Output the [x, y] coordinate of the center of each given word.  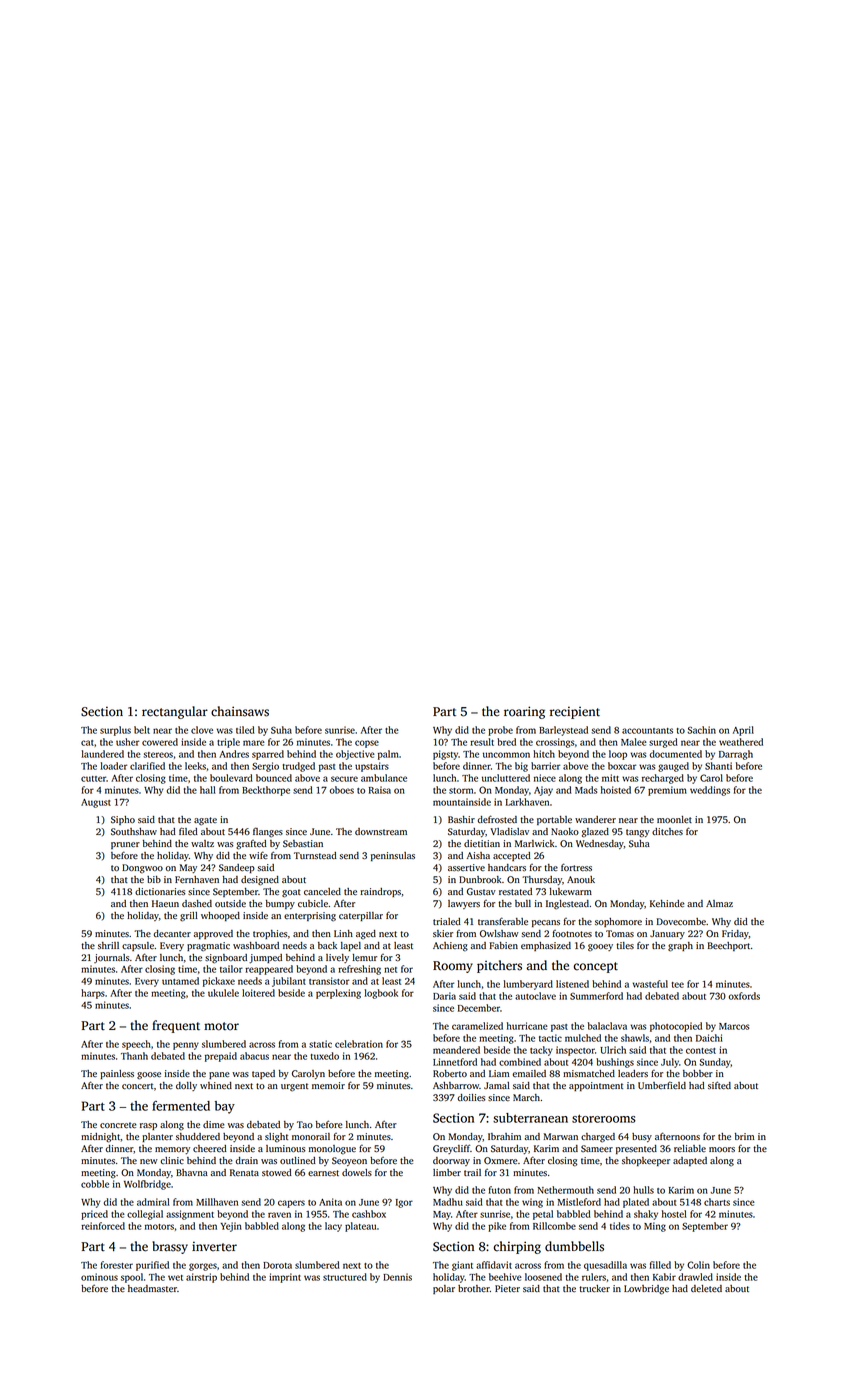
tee [678, 985]
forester [117, 1265]
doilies [471, 1097]
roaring [524, 712]
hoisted [616, 790]
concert [137, 1086]
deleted [706, 1288]
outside [230, 903]
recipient [575, 712]
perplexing [338, 994]
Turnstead [315, 855]
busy [642, 1137]
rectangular [175, 712]
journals [111, 958]
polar [444, 1289]
